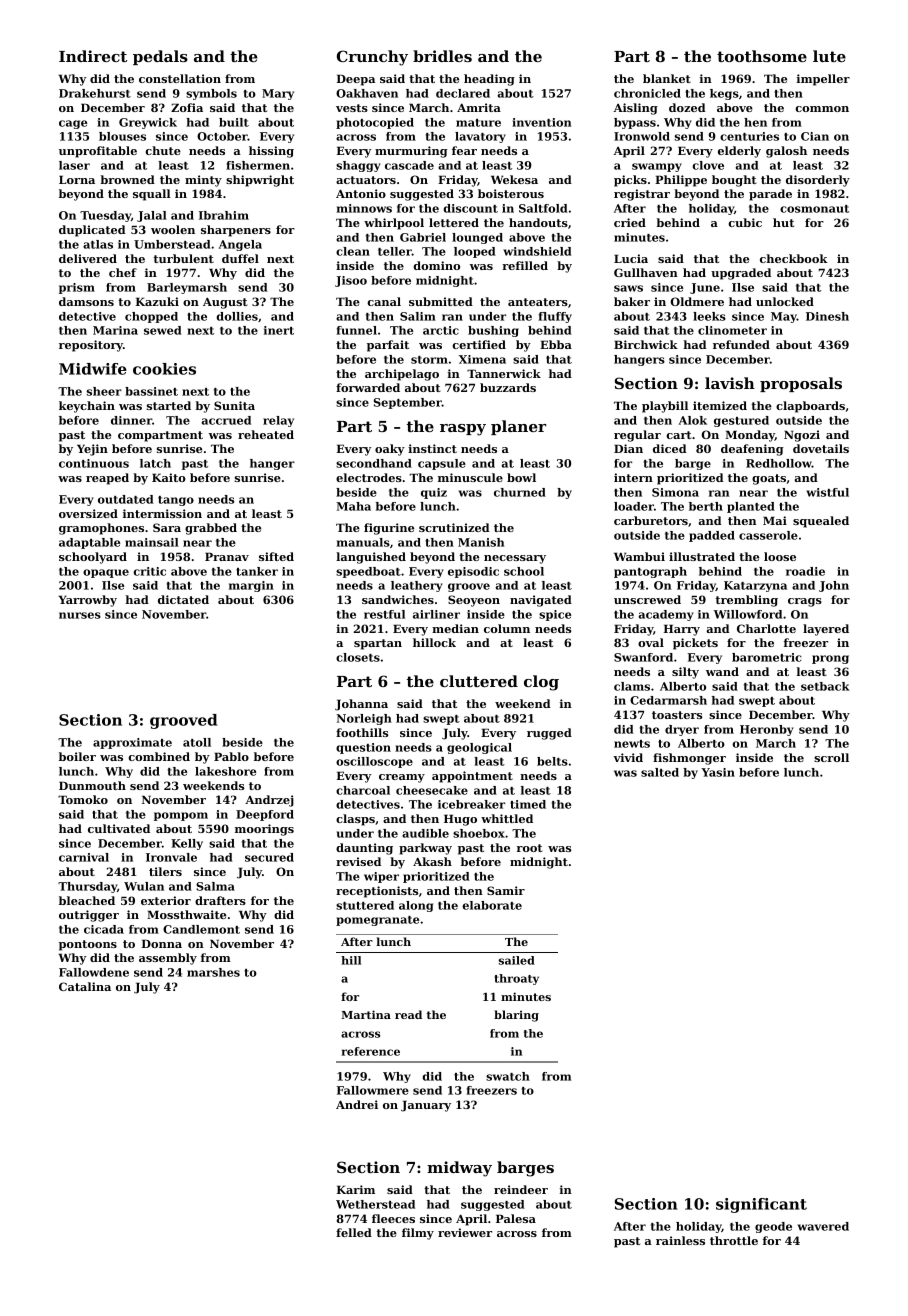  Describe the element at coordinates (402, 375) in the document. I see `archipelago` at that location.
